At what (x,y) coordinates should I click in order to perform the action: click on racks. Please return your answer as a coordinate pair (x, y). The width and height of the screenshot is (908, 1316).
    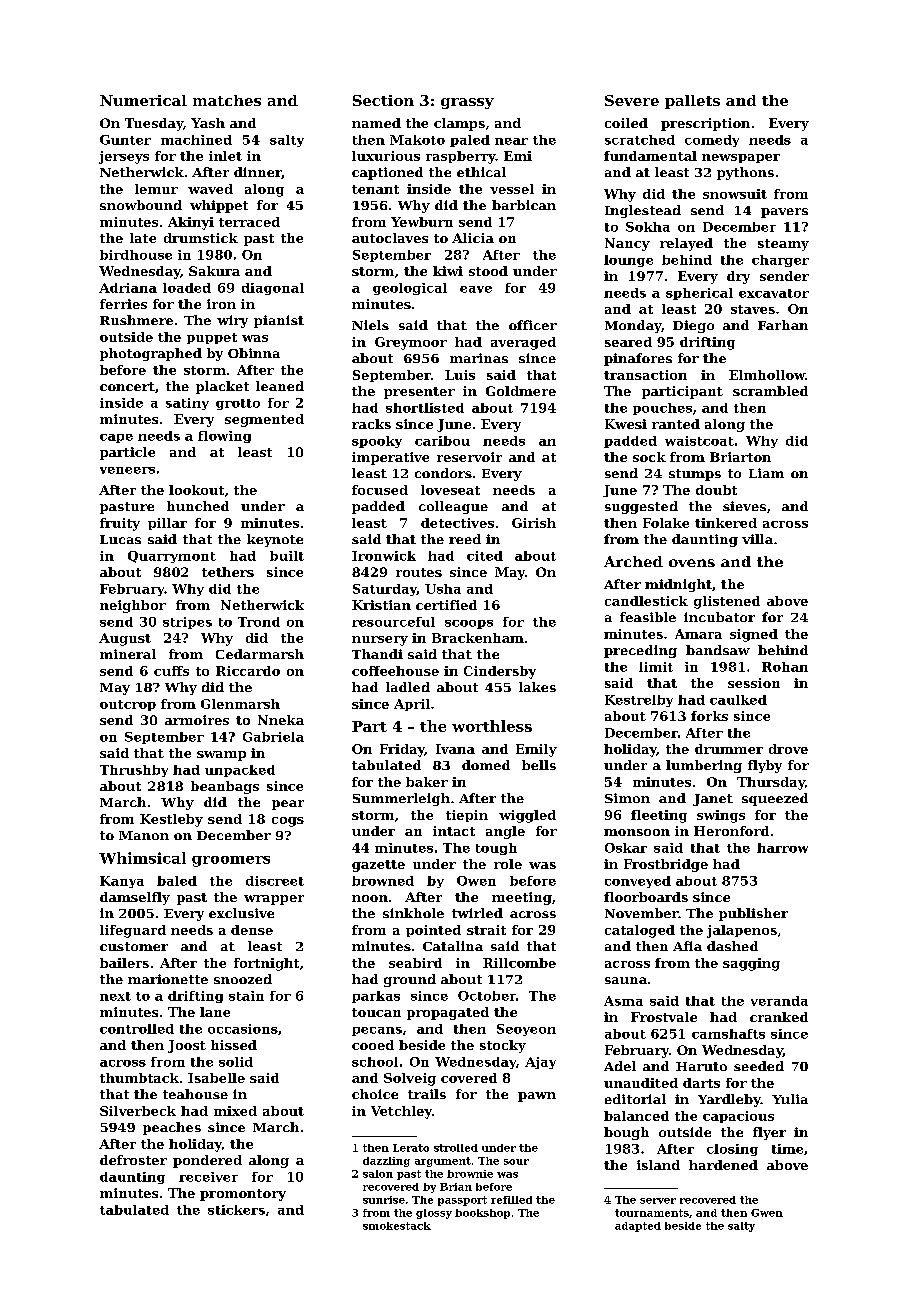
    Looking at the image, I should click on (371, 424).
